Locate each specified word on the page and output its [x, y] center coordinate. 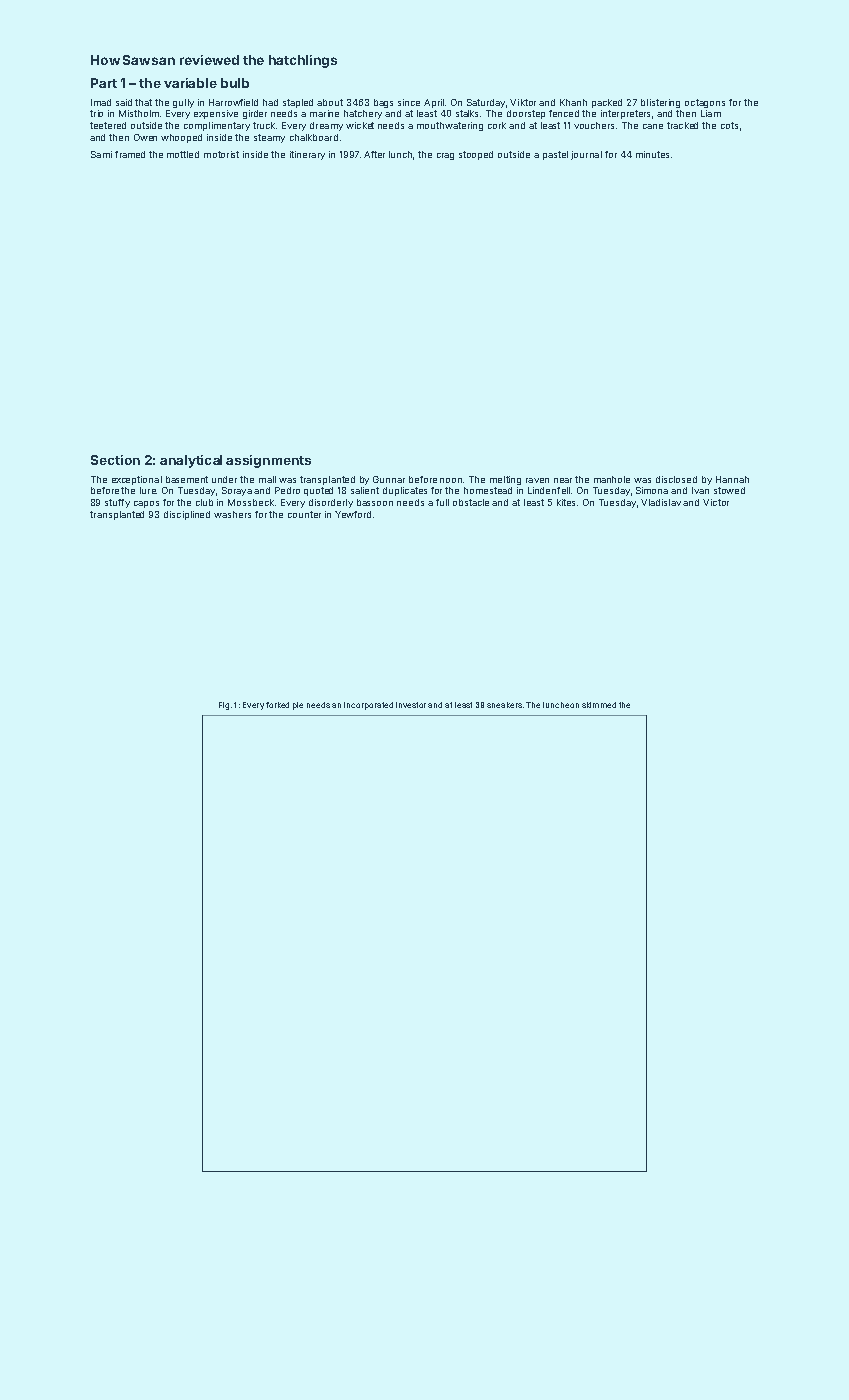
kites [566, 502]
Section [115, 460]
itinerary [307, 155]
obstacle [471, 502]
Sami [101, 154]
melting [505, 480]
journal [586, 155]
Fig [224, 706]
